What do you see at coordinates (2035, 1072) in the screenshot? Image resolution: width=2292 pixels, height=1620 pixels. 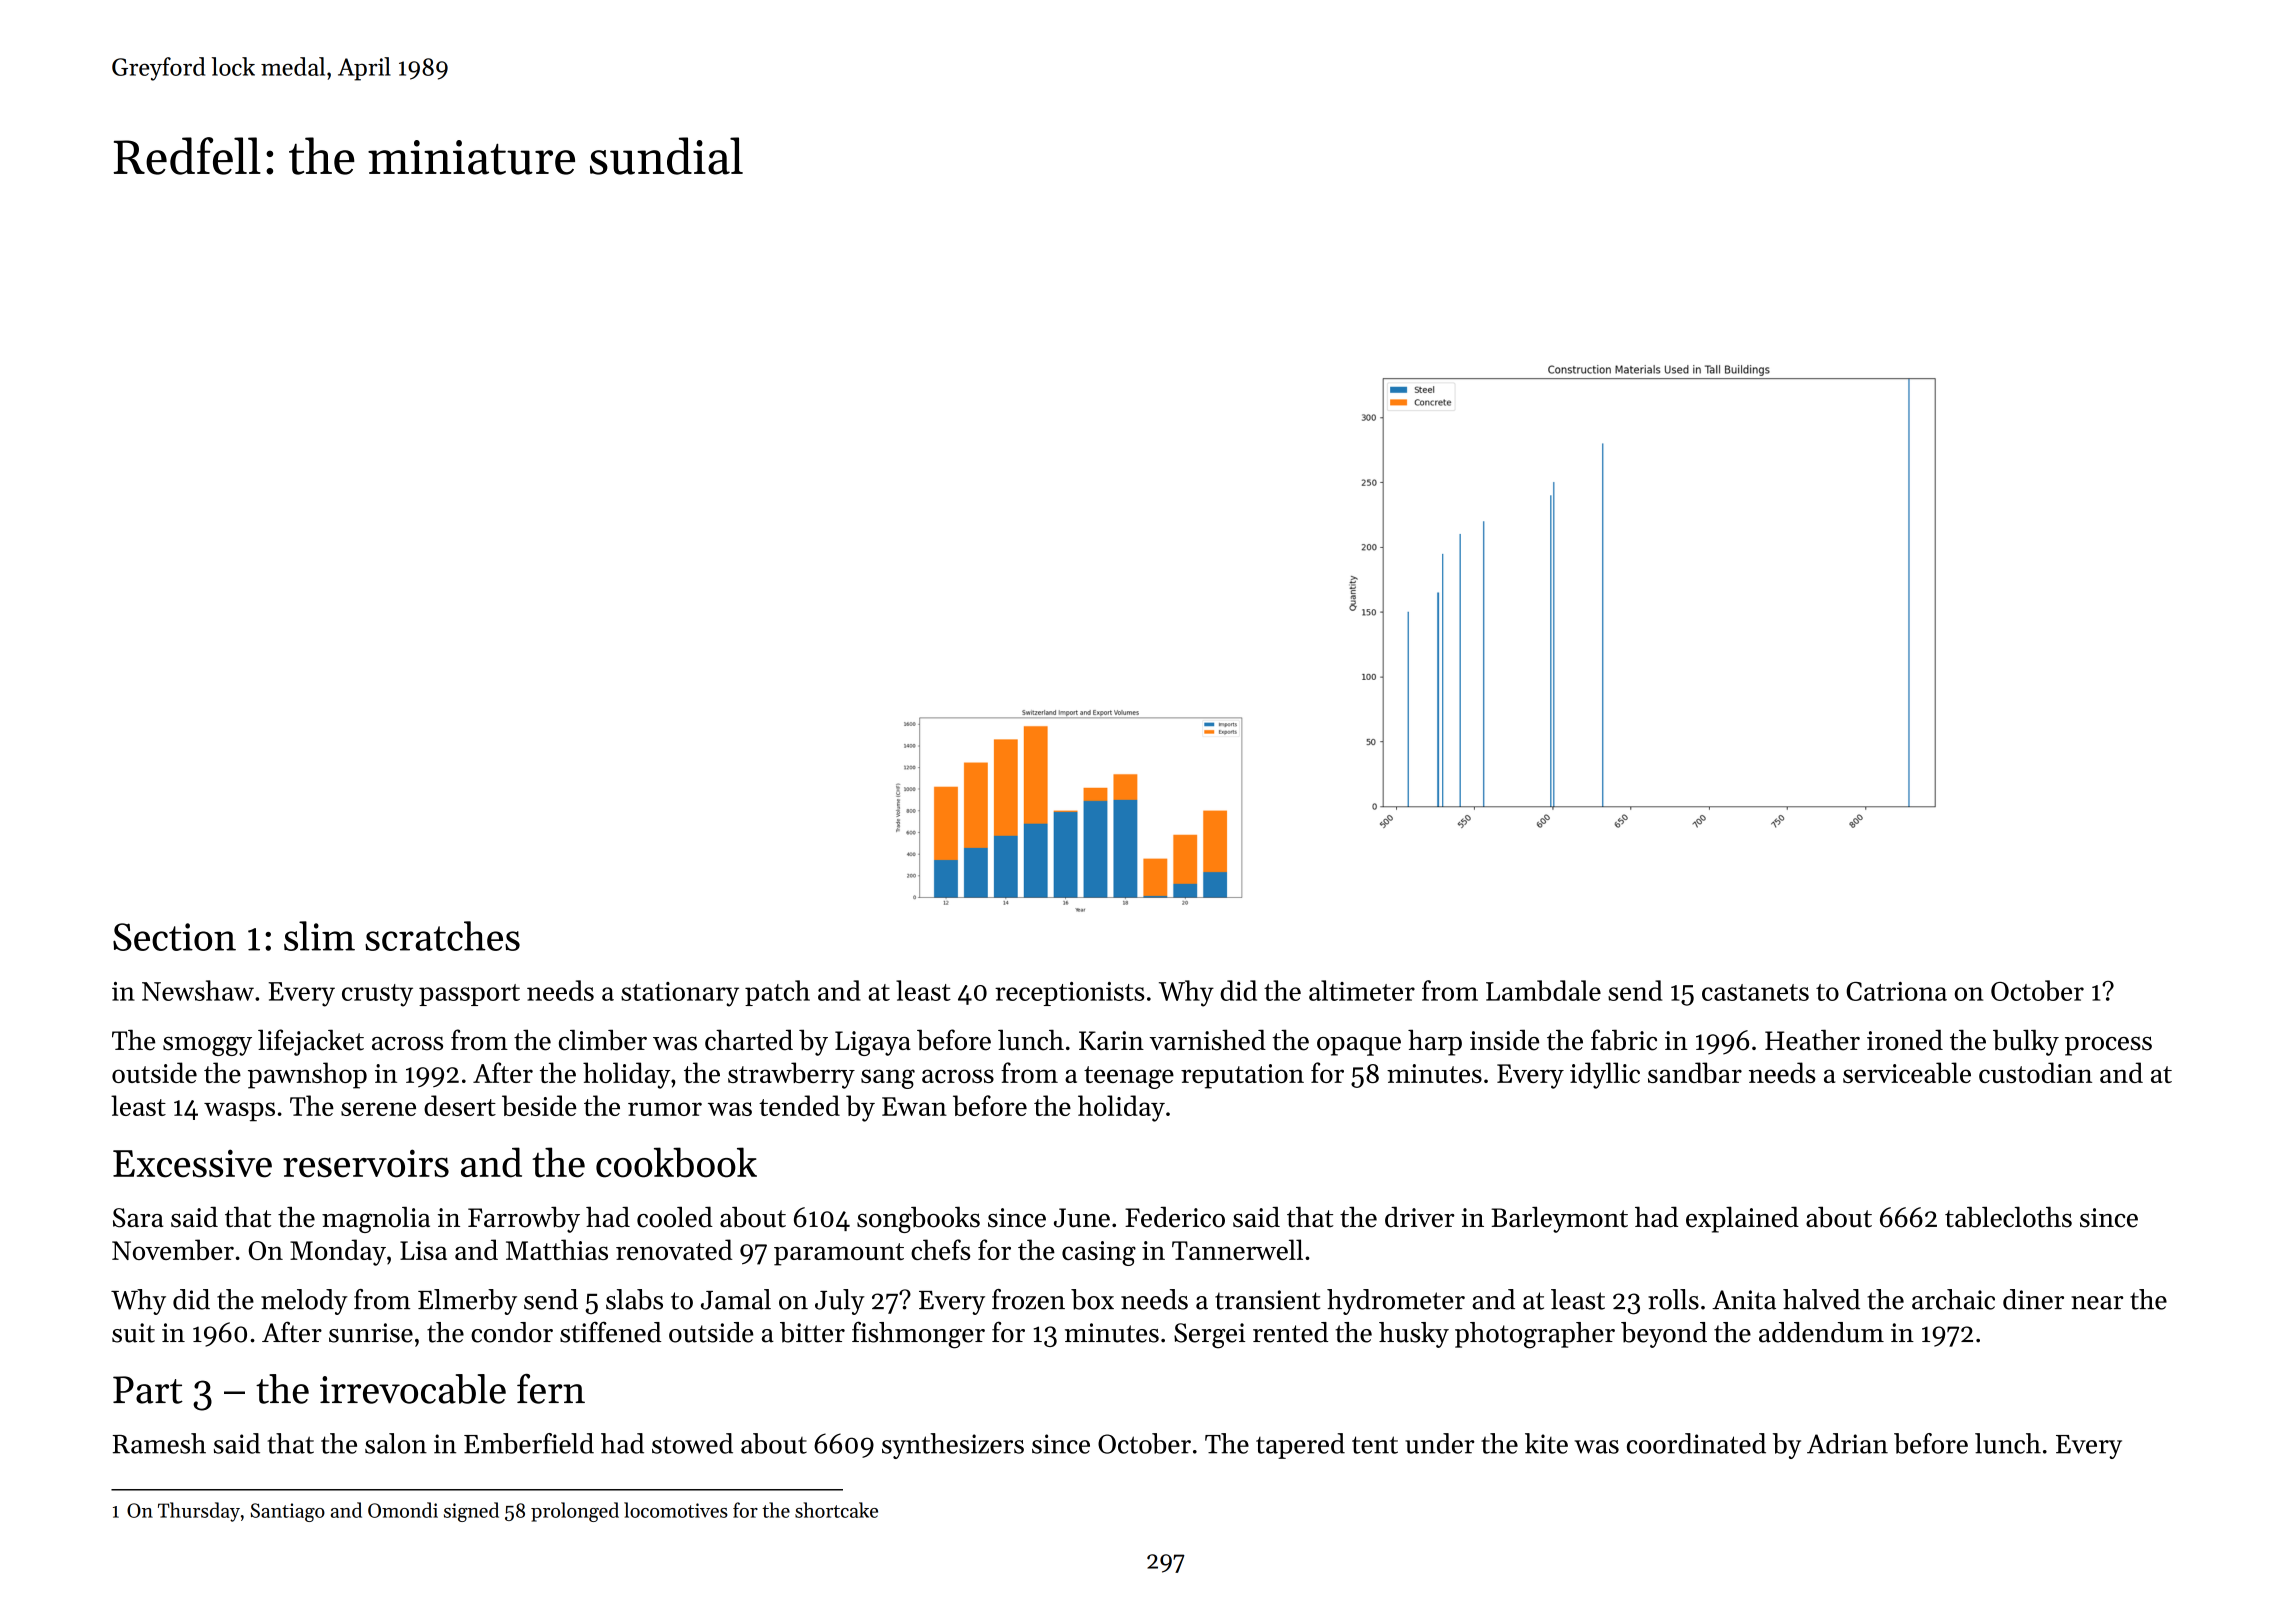 I see `custodian` at bounding box center [2035, 1072].
